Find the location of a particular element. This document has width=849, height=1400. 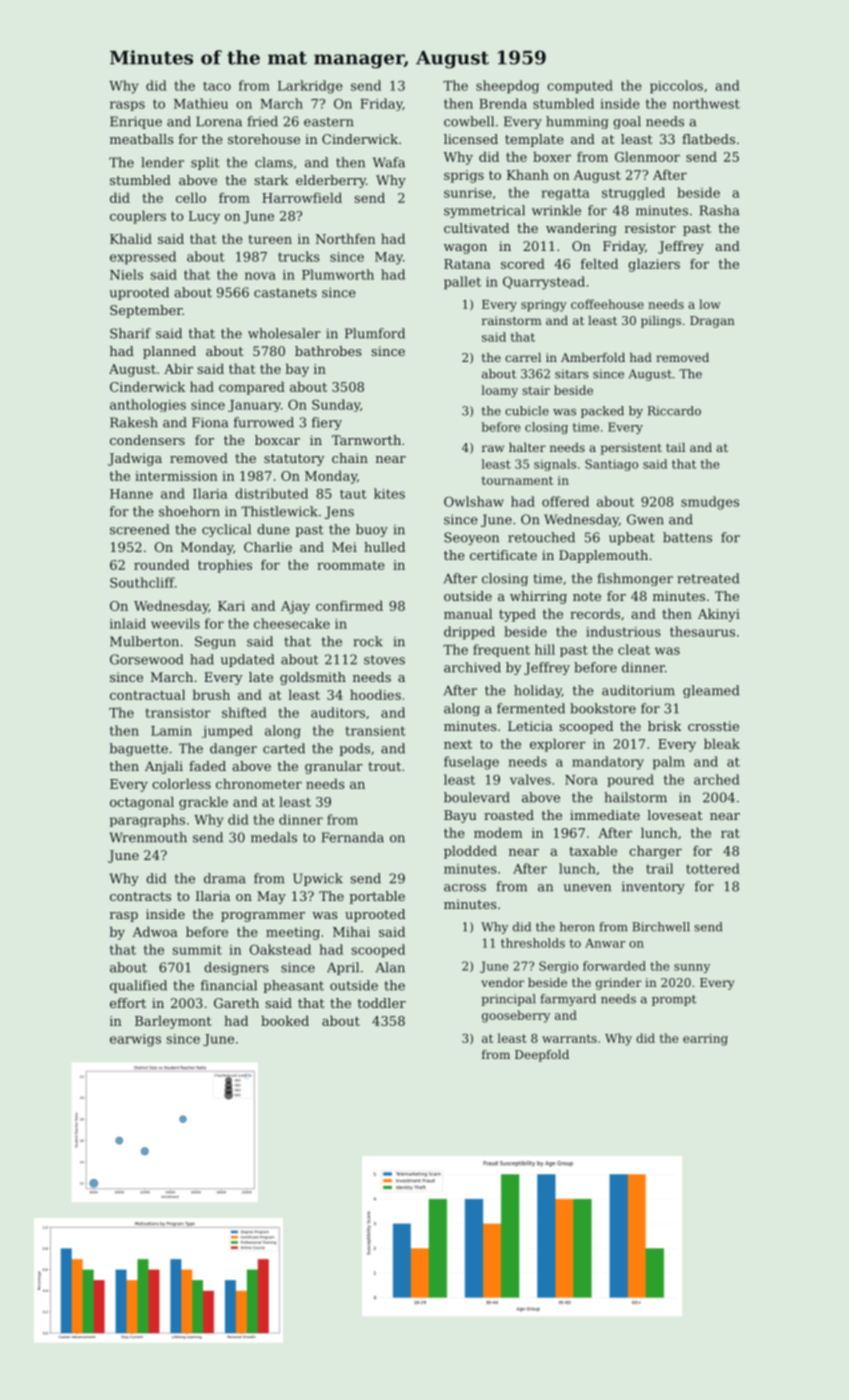

booked is located at coordinates (285, 1020).
